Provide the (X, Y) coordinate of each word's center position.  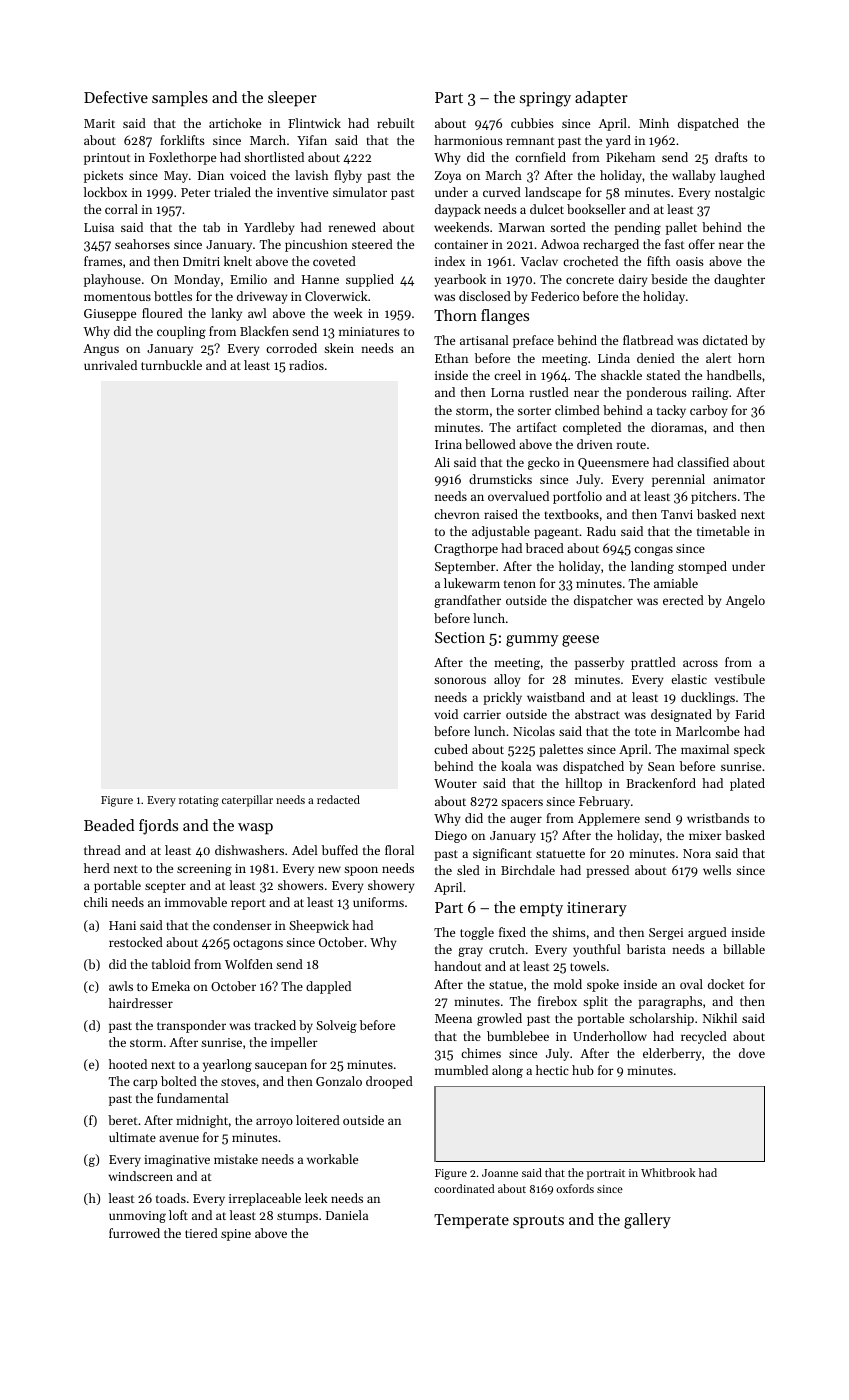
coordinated (464, 1188)
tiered (201, 1233)
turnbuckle (171, 365)
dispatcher (603, 601)
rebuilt (395, 123)
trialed (233, 192)
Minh (654, 123)
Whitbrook (668, 1172)
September (465, 567)
